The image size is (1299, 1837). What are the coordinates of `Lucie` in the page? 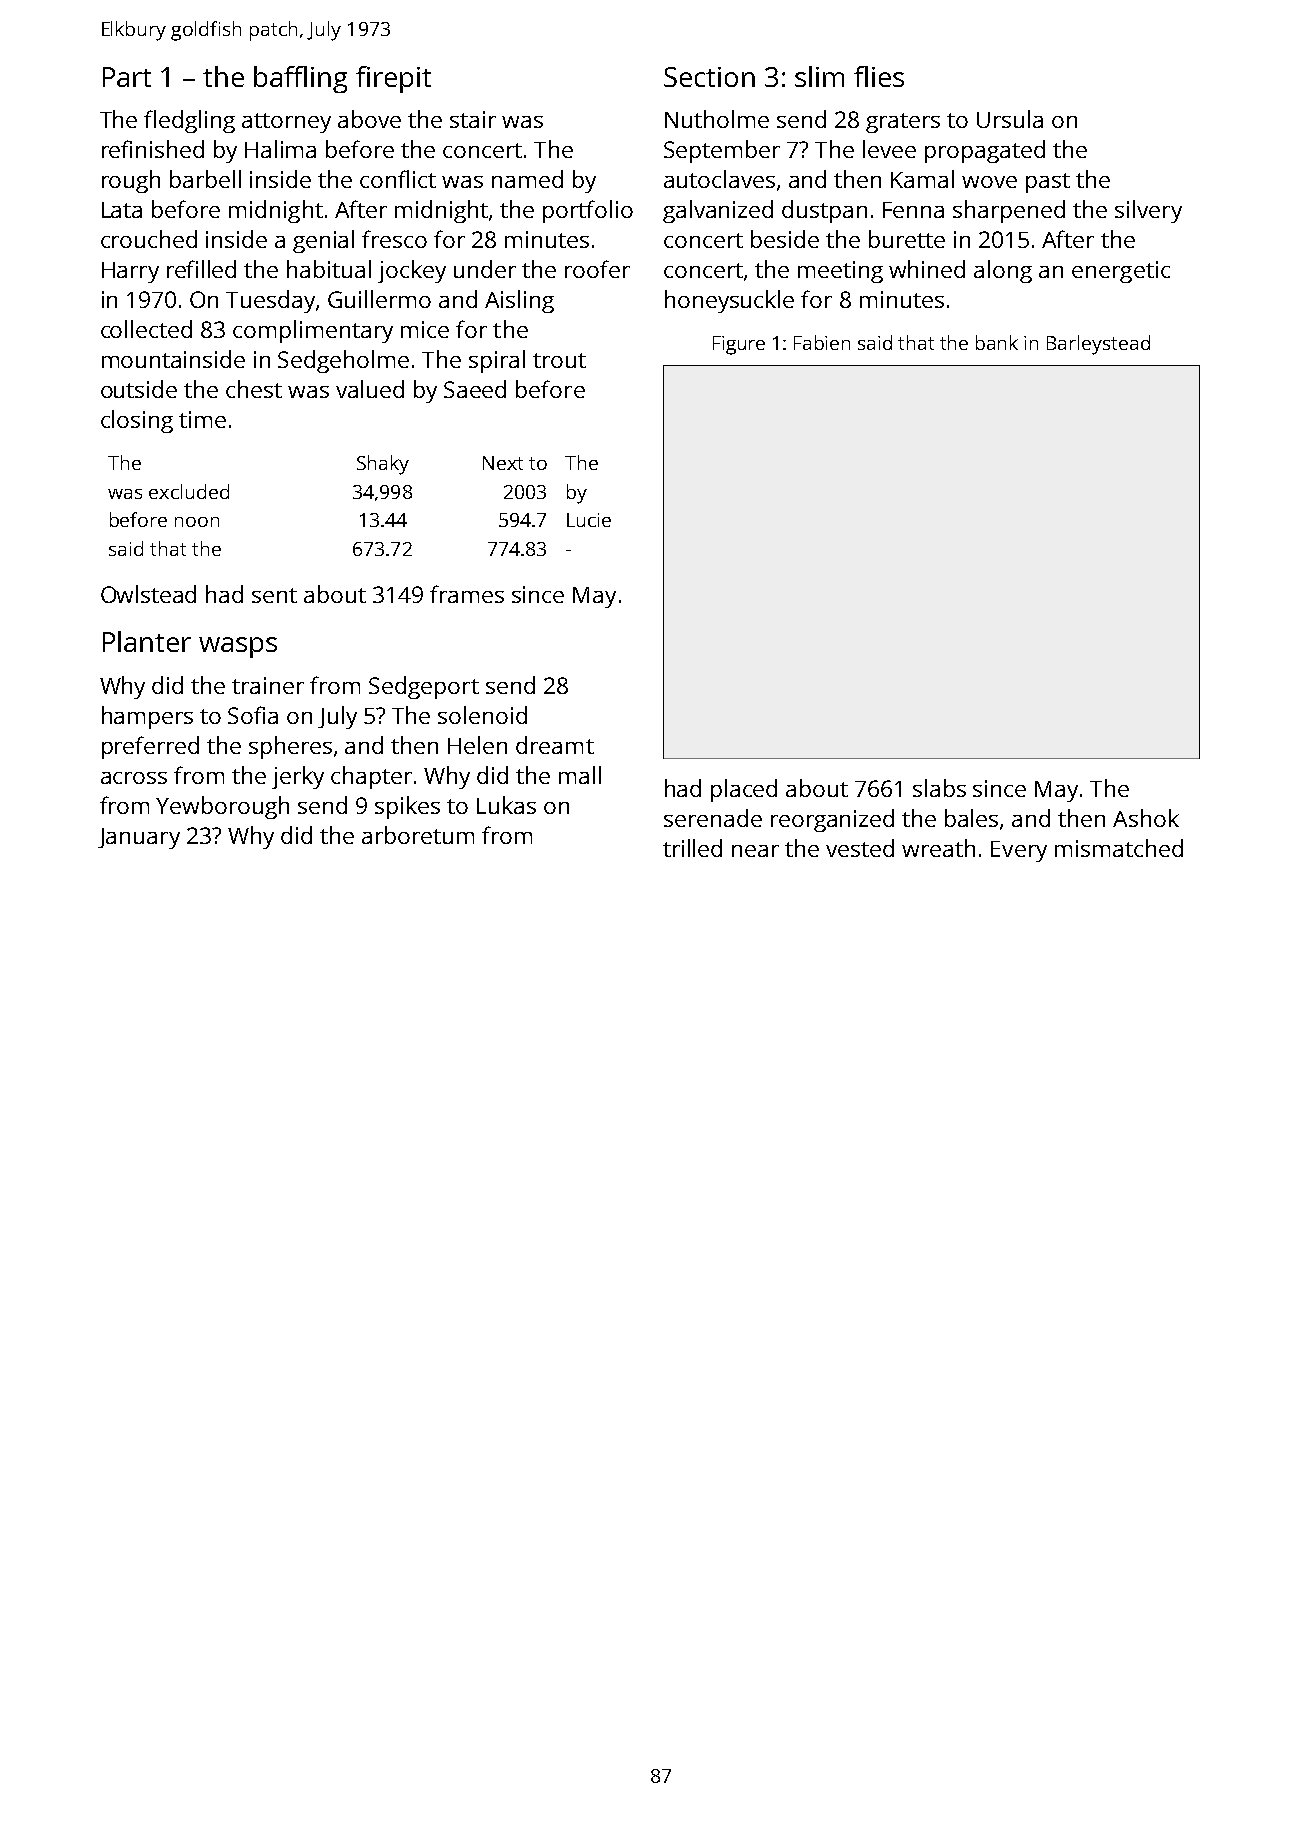 It's located at (589, 520).
